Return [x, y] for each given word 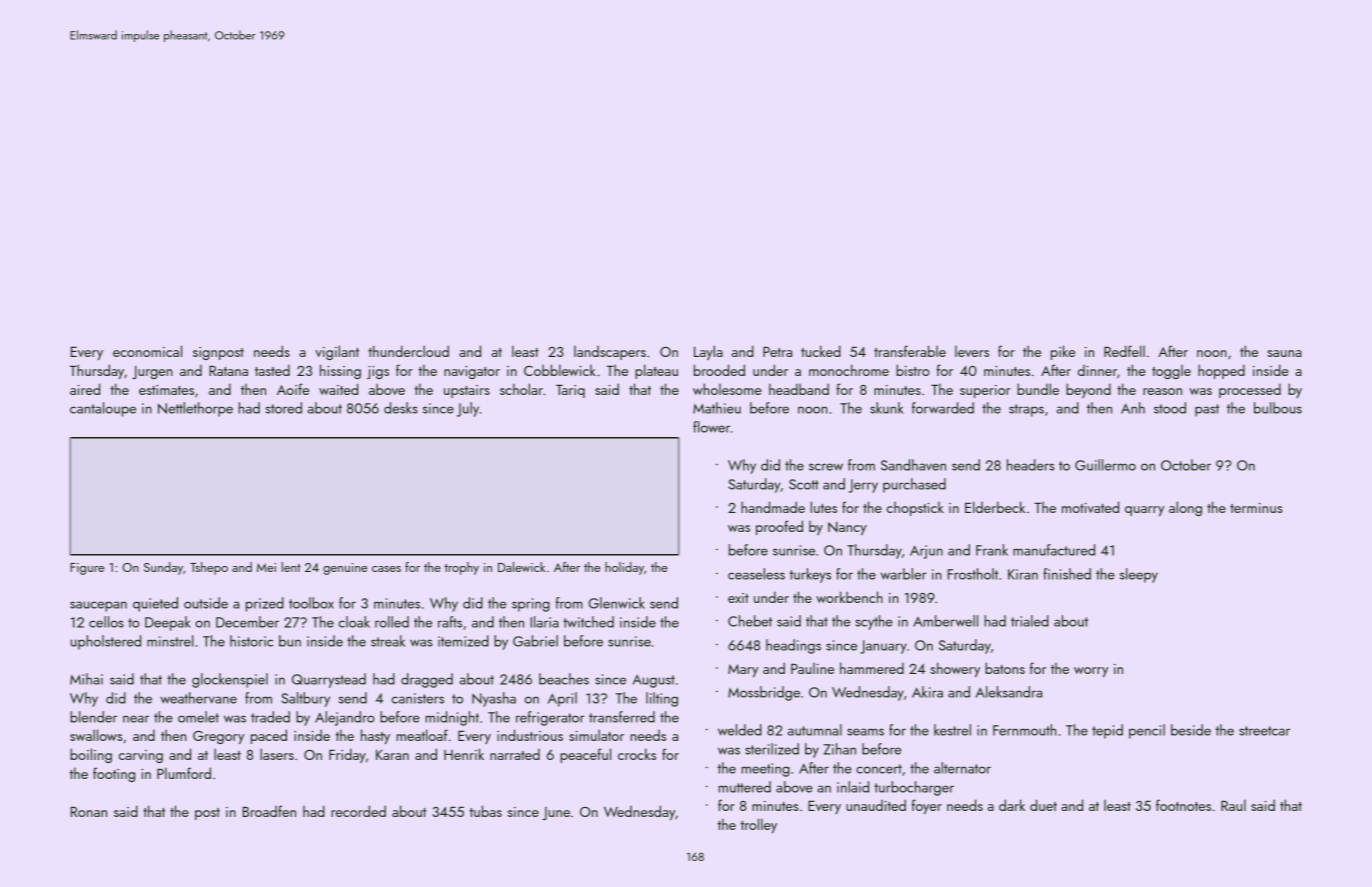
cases [386, 569]
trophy [461, 568]
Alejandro [345, 718]
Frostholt [973, 574]
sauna [1284, 353]
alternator [962, 768]
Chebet [750, 621]
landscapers [610, 353]
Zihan [839, 749]
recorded [358, 811]
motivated [1090, 507]
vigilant [337, 352]
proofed [779, 527]
